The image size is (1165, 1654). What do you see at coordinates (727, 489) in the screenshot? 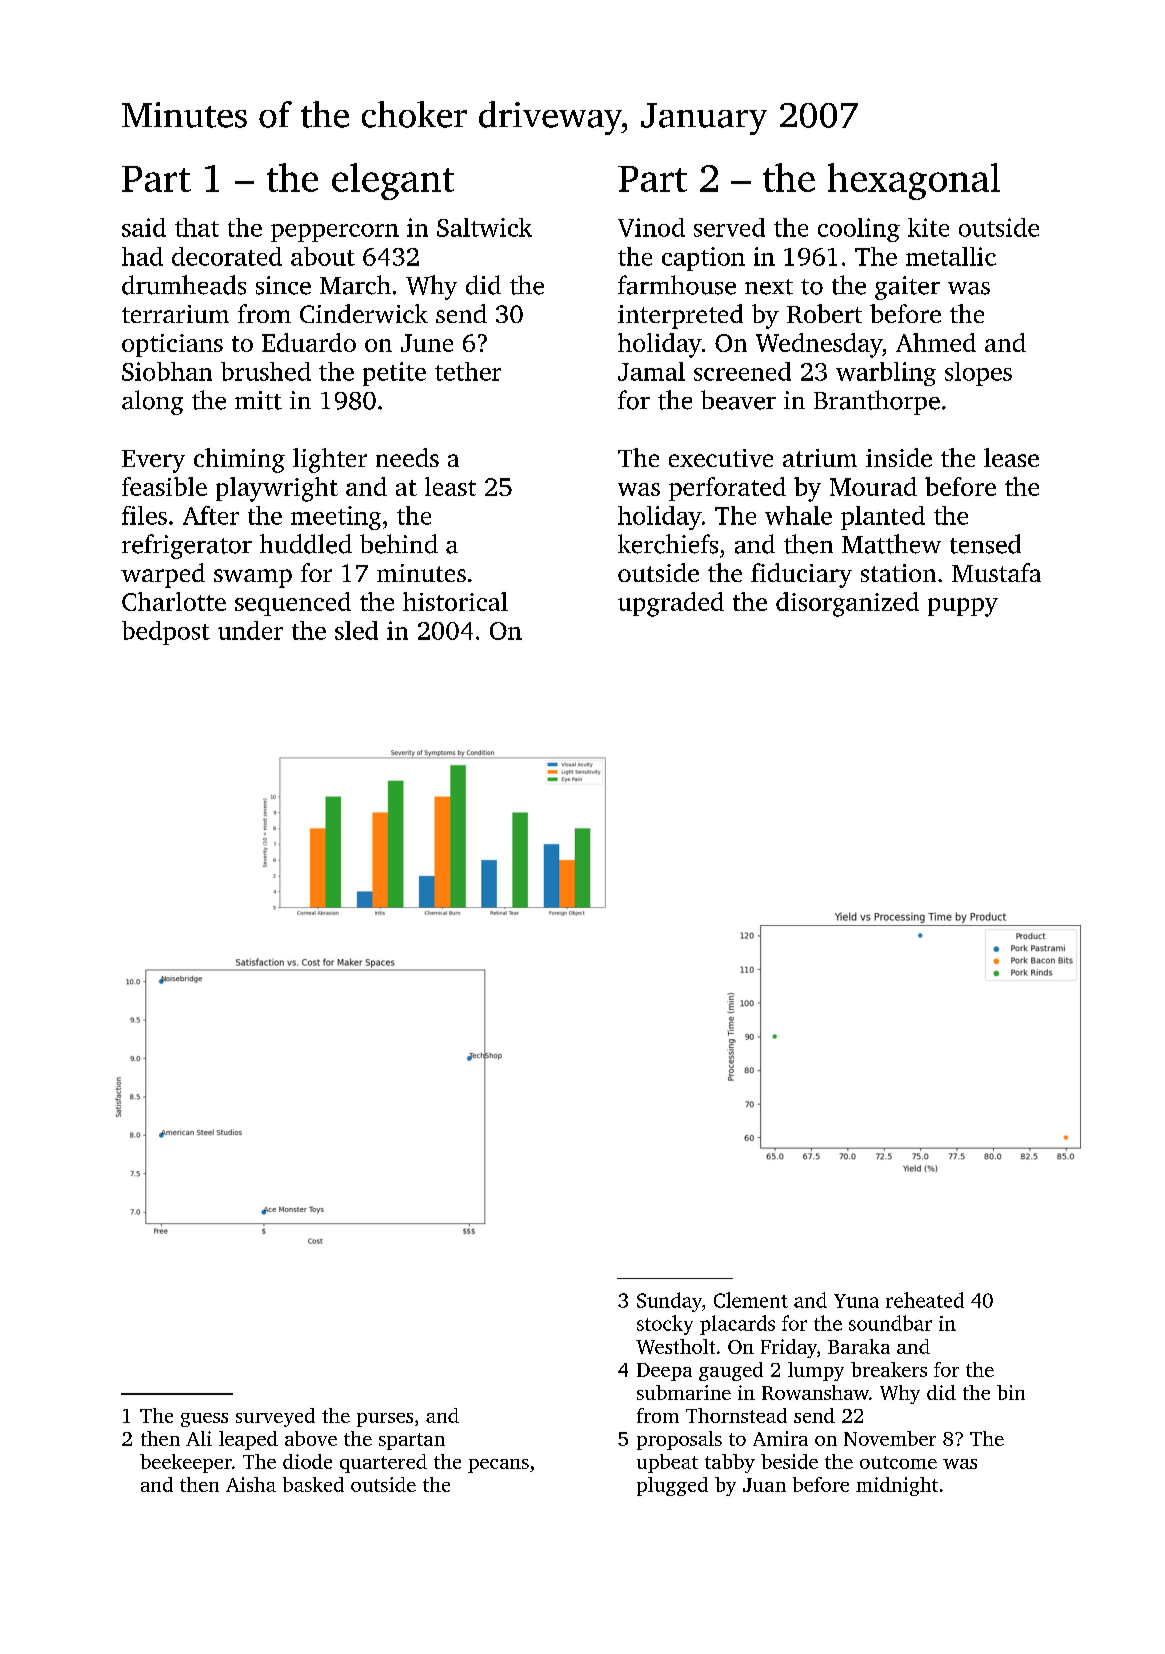
I see `perforated` at bounding box center [727, 489].
